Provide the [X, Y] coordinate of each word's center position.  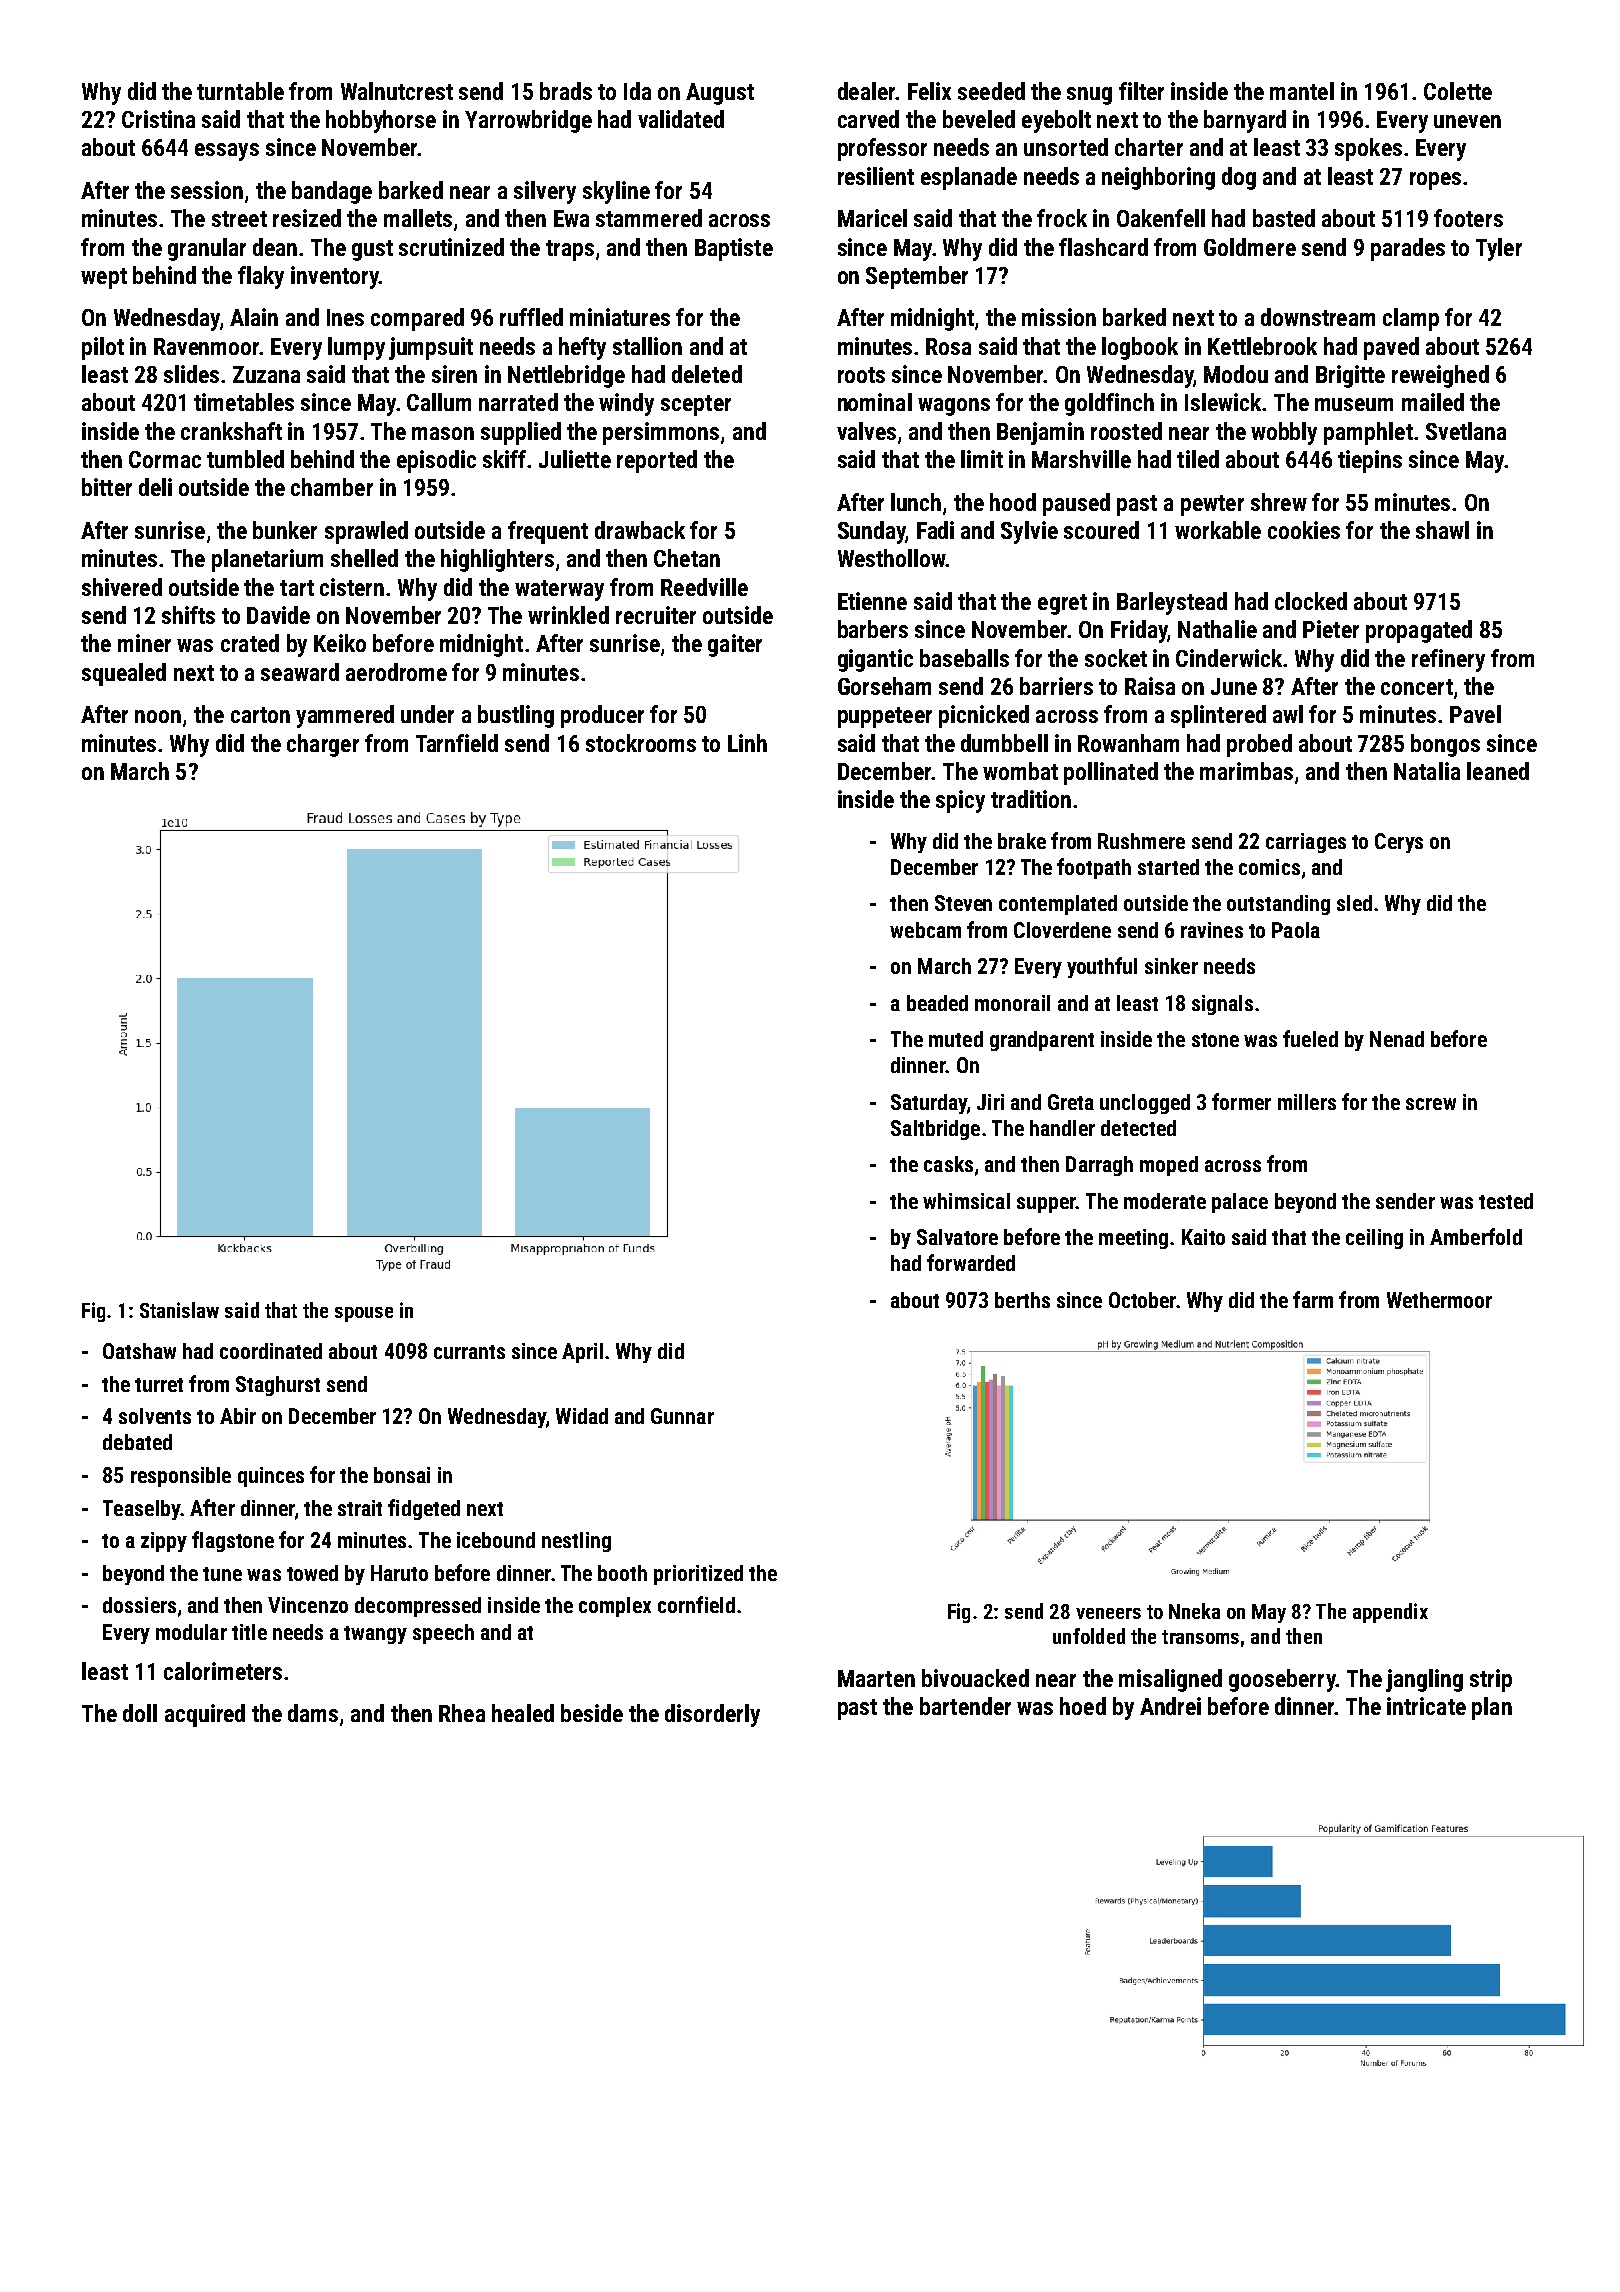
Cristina [158, 119]
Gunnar [682, 1416]
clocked [1311, 601]
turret [159, 1385]
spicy [960, 801]
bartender [965, 1706]
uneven [1467, 121]
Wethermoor [1439, 1300]
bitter [107, 487]
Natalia [1427, 771]
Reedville [704, 587]
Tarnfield [457, 743]
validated [681, 119]
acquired [205, 1715]
